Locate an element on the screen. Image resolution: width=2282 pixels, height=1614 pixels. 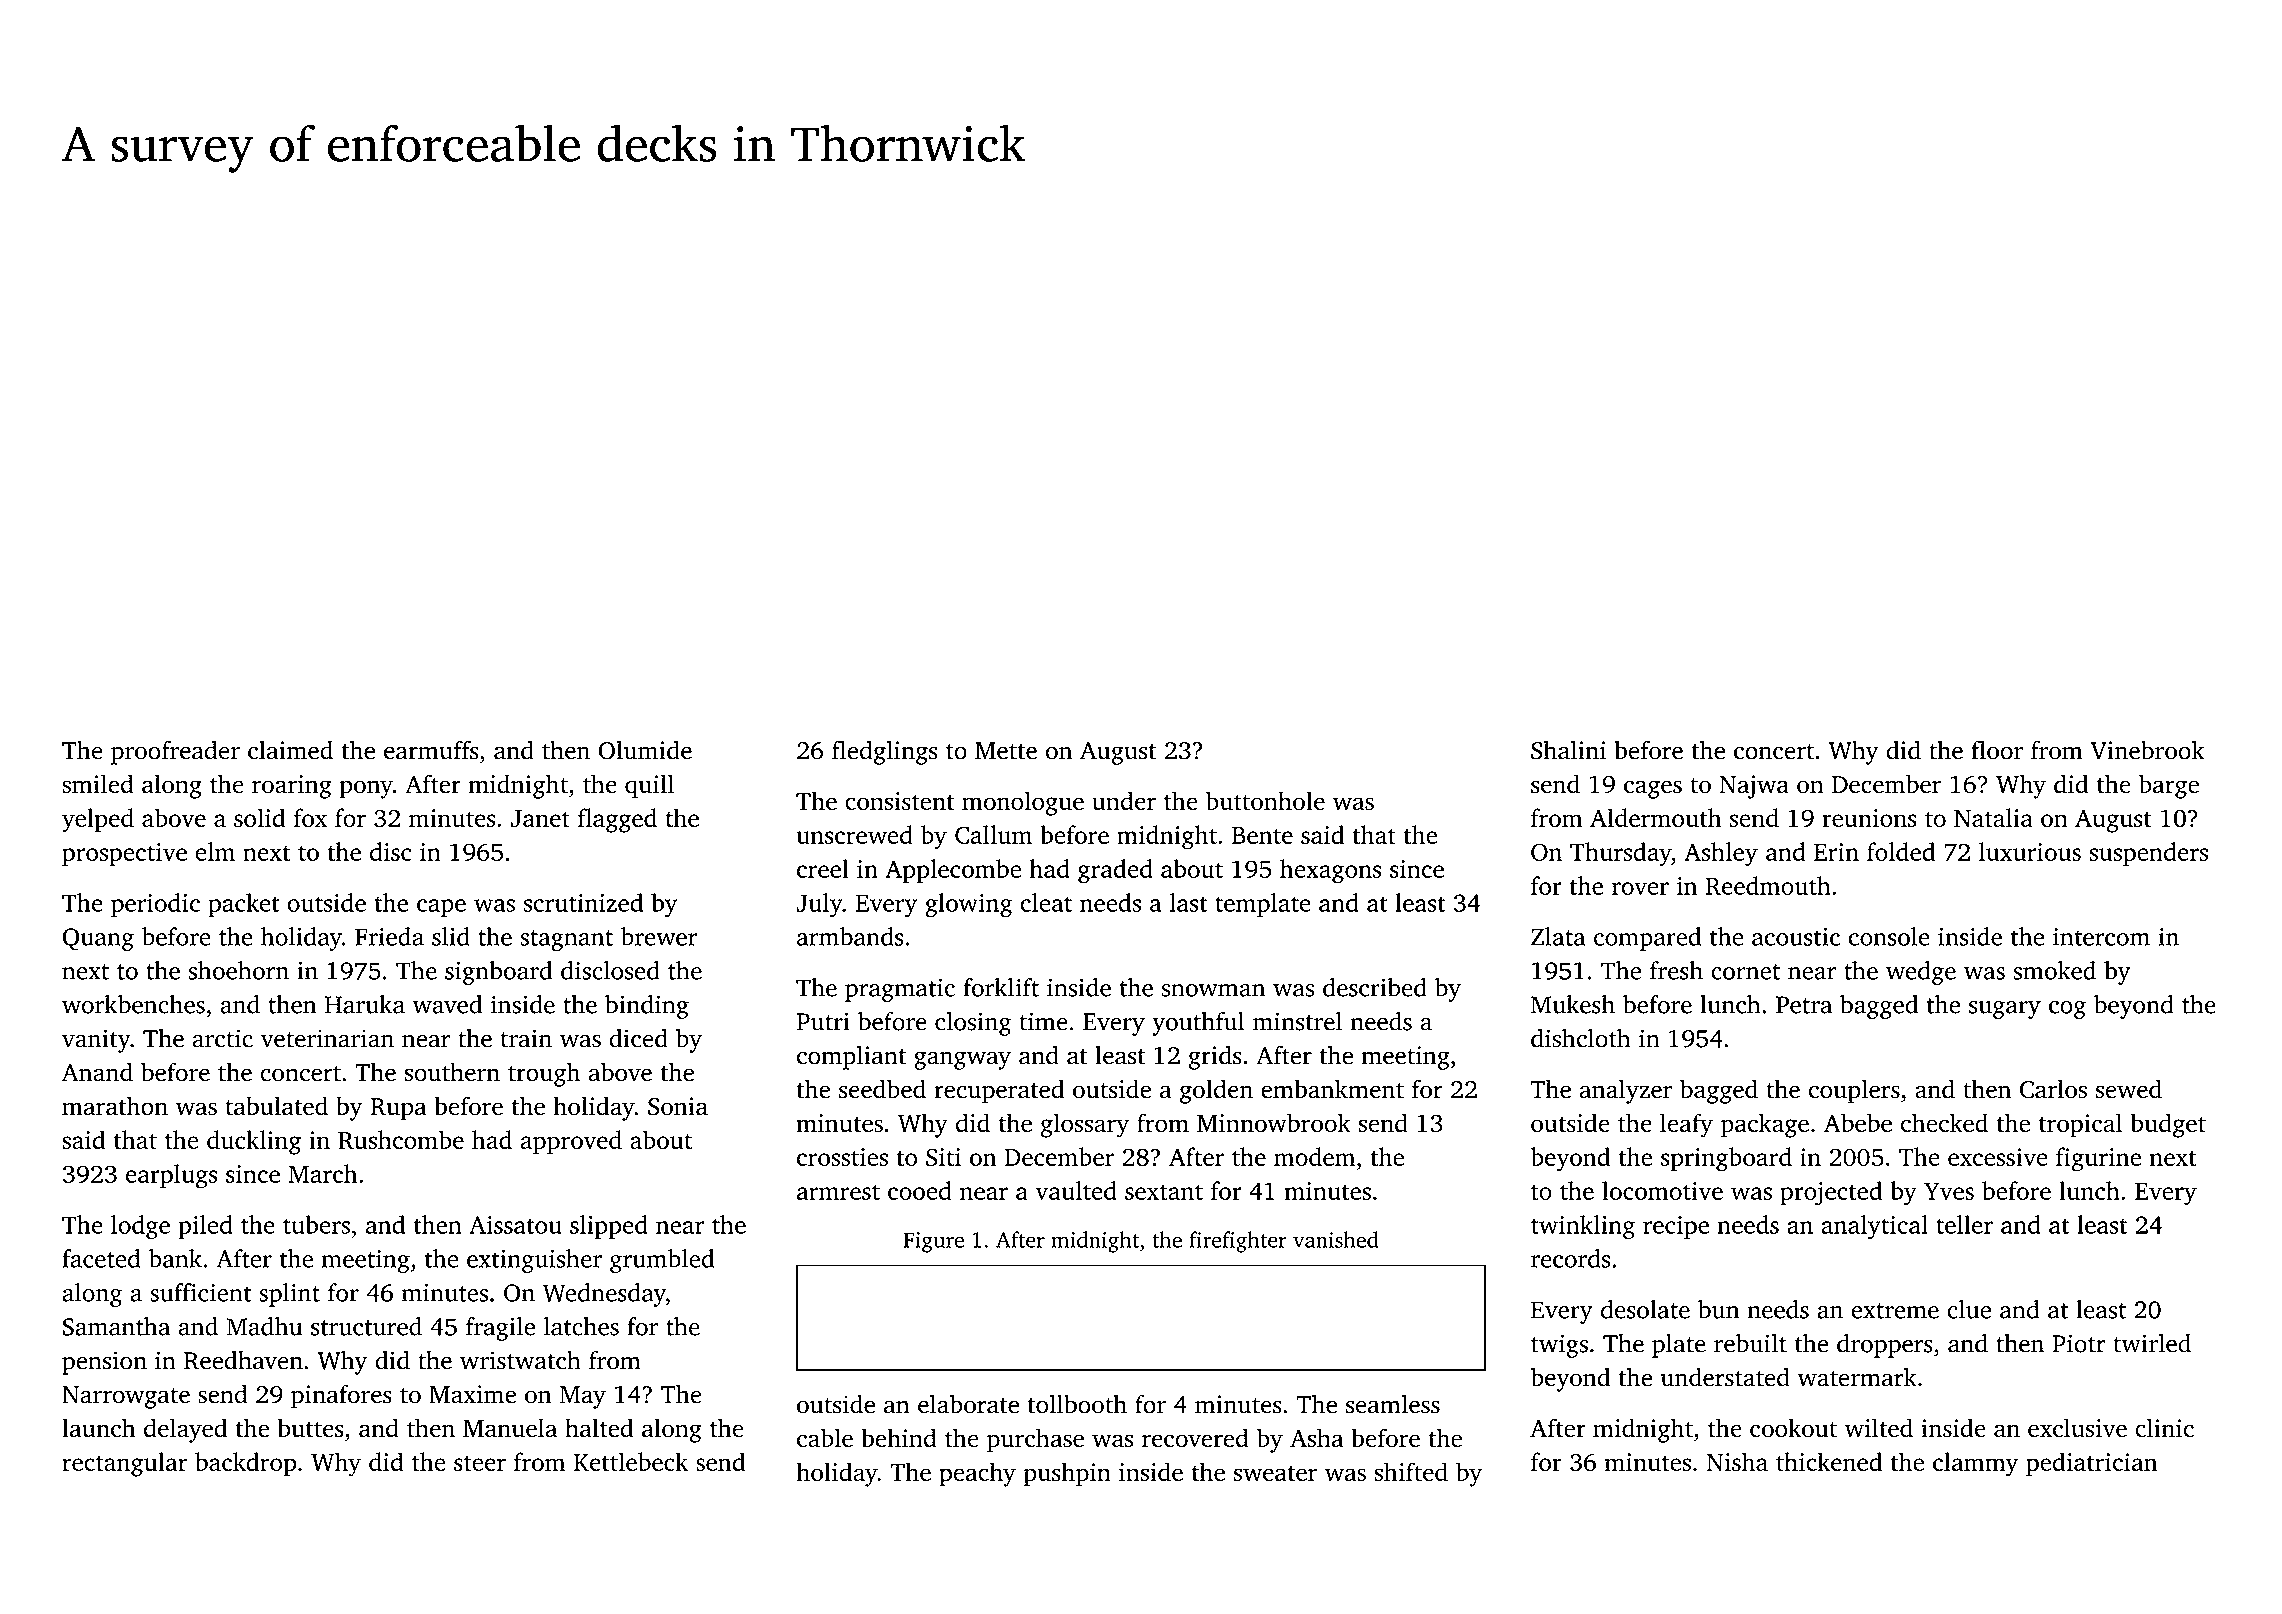
teller is located at coordinates (1964, 1224).
